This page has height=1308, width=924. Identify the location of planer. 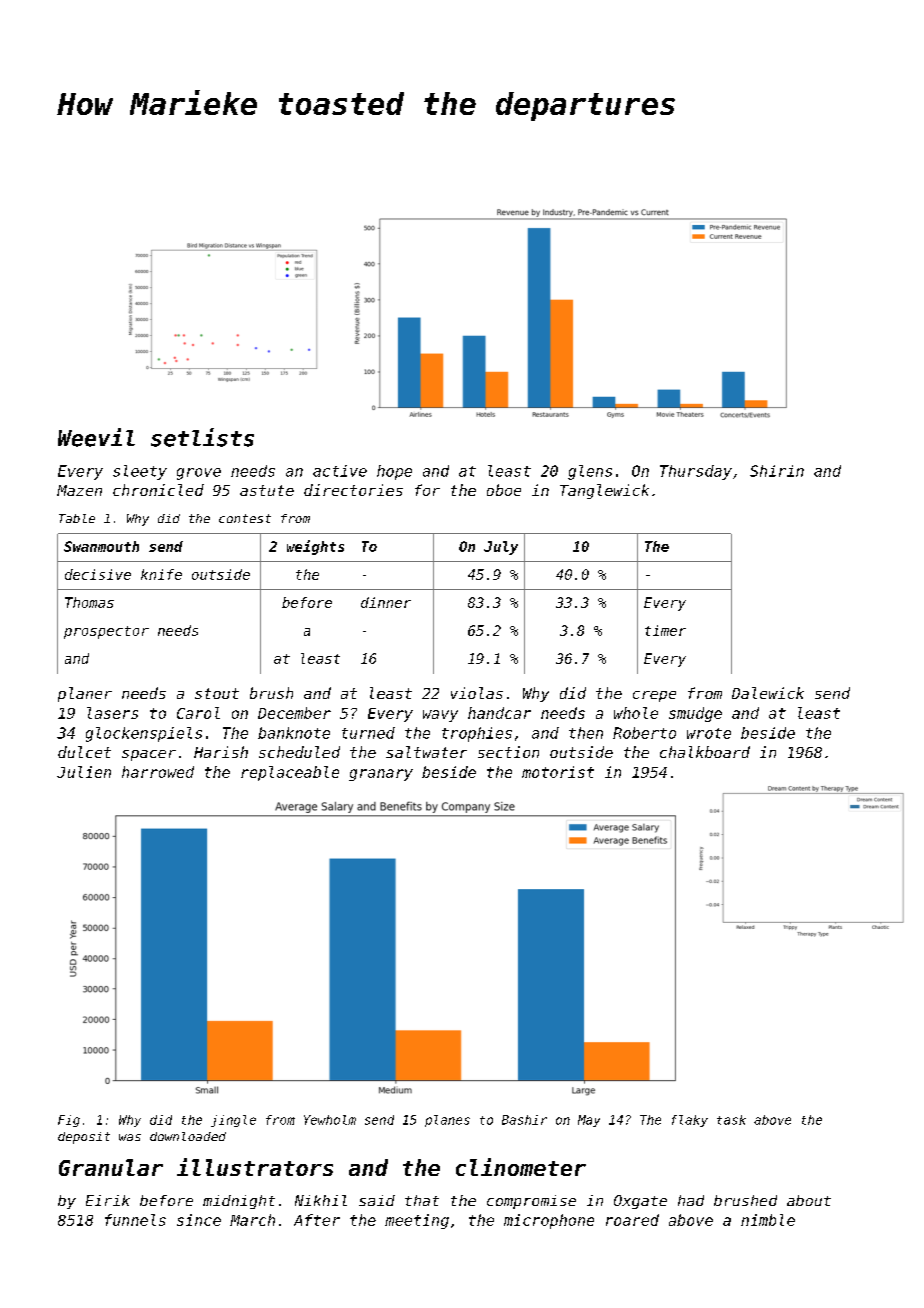
(85, 694).
